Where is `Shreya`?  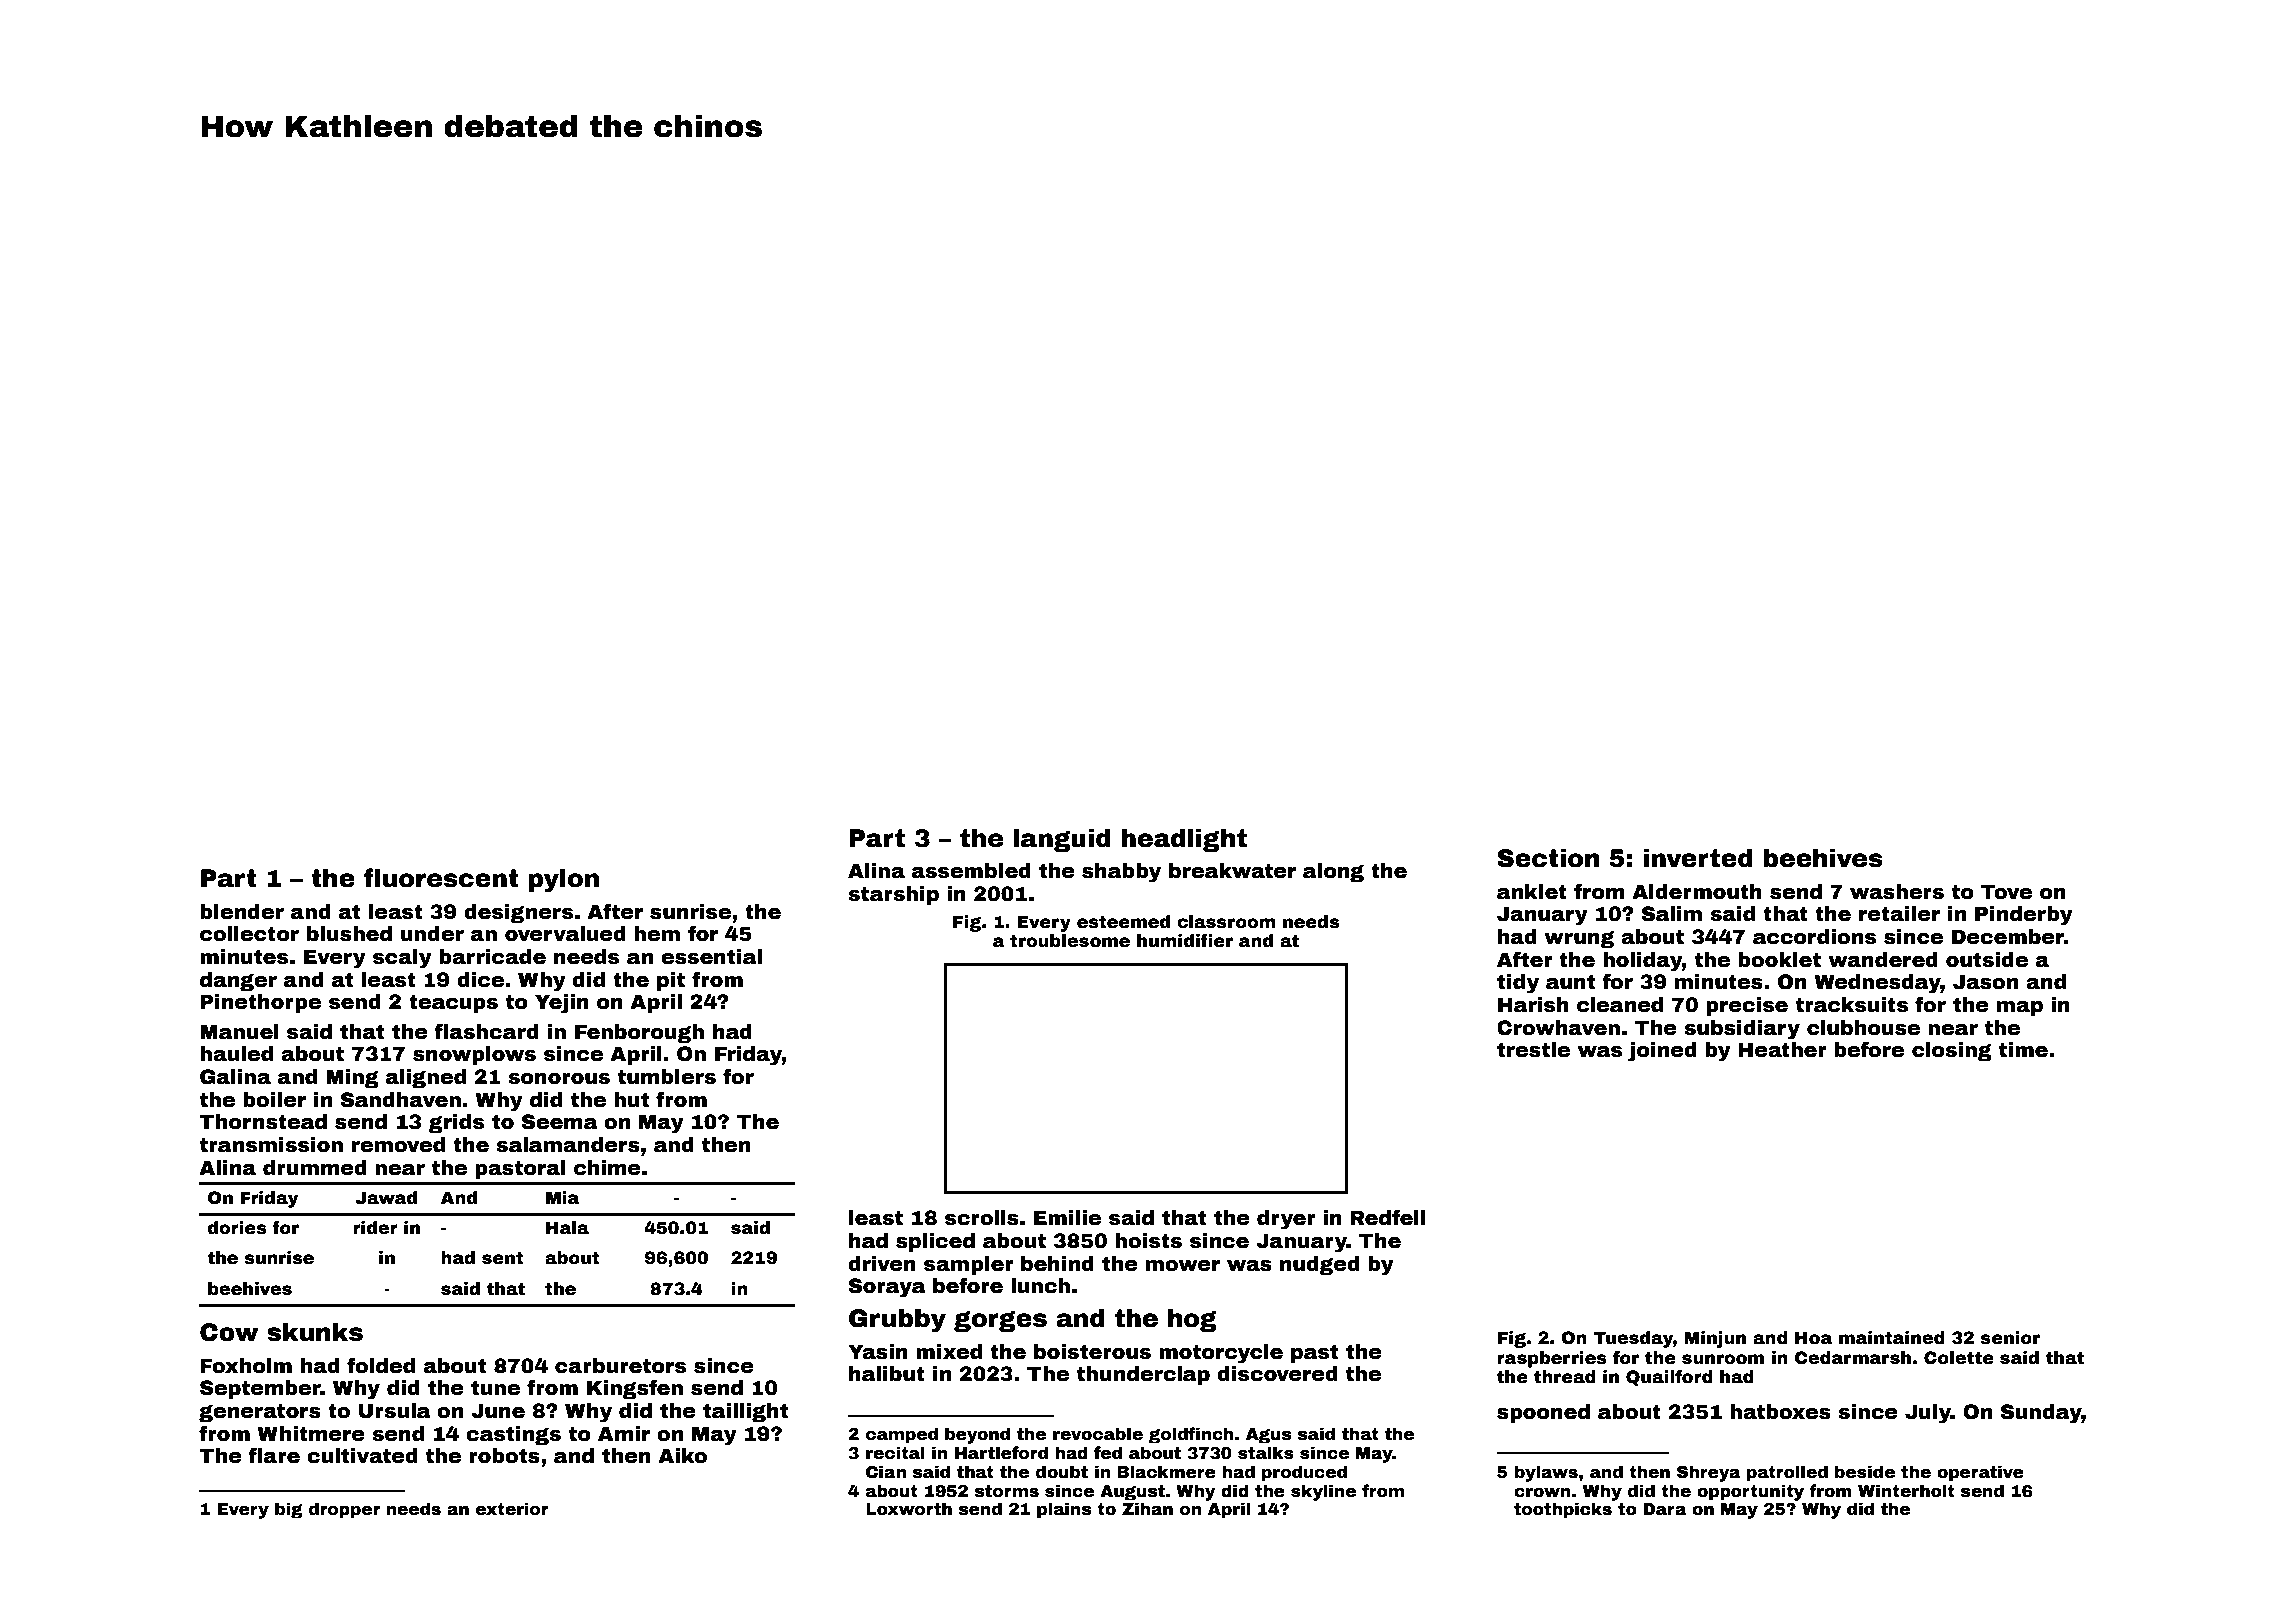
Shreya is located at coordinates (1709, 1473).
